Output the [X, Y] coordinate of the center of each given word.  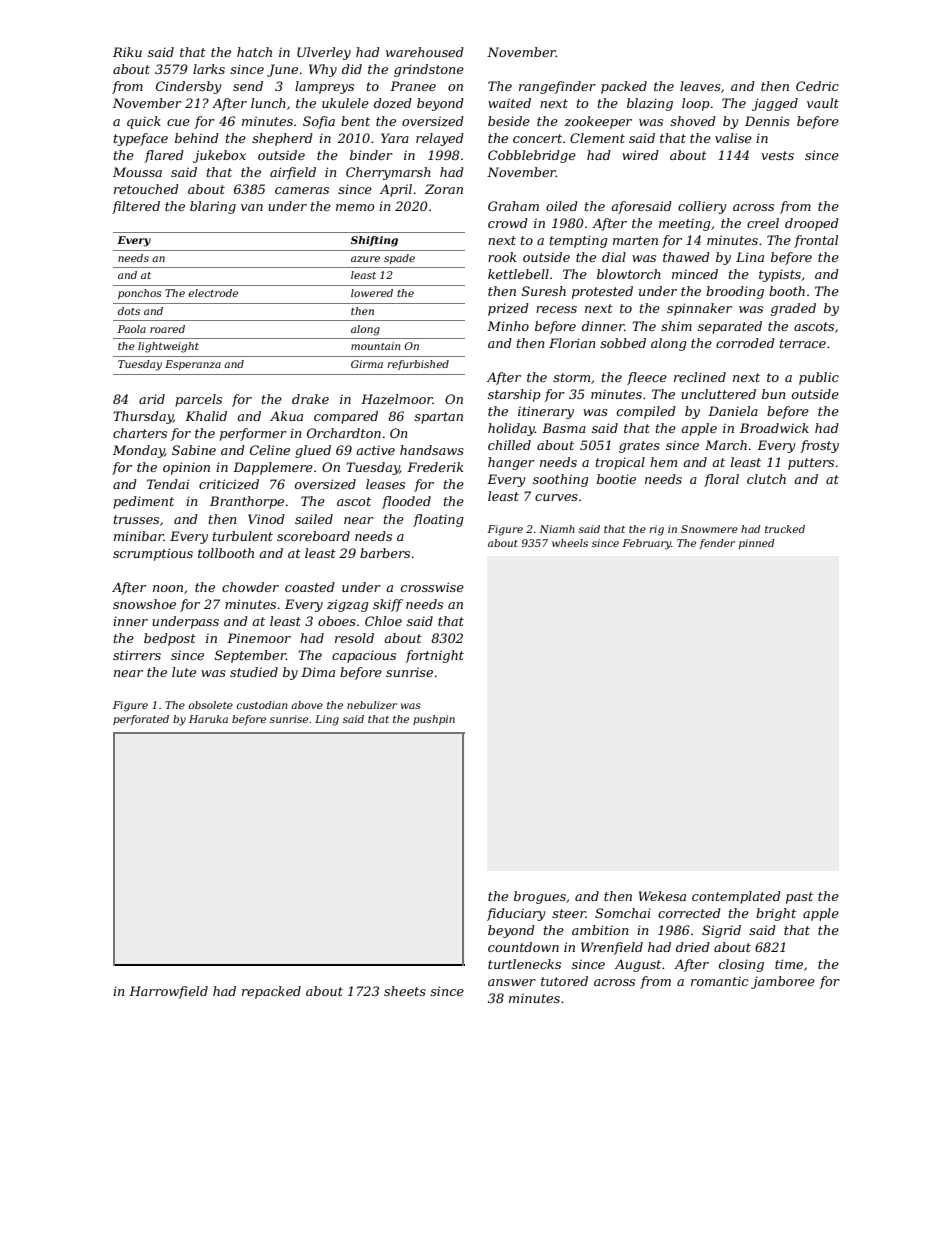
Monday [139, 451]
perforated [141, 720]
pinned [757, 544]
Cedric [817, 86]
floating [438, 520]
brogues [540, 897]
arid [152, 399]
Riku [127, 52]
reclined [700, 377]
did [352, 69]
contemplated [736, 897]
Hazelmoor [397, 399]
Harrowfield [168, 992]
